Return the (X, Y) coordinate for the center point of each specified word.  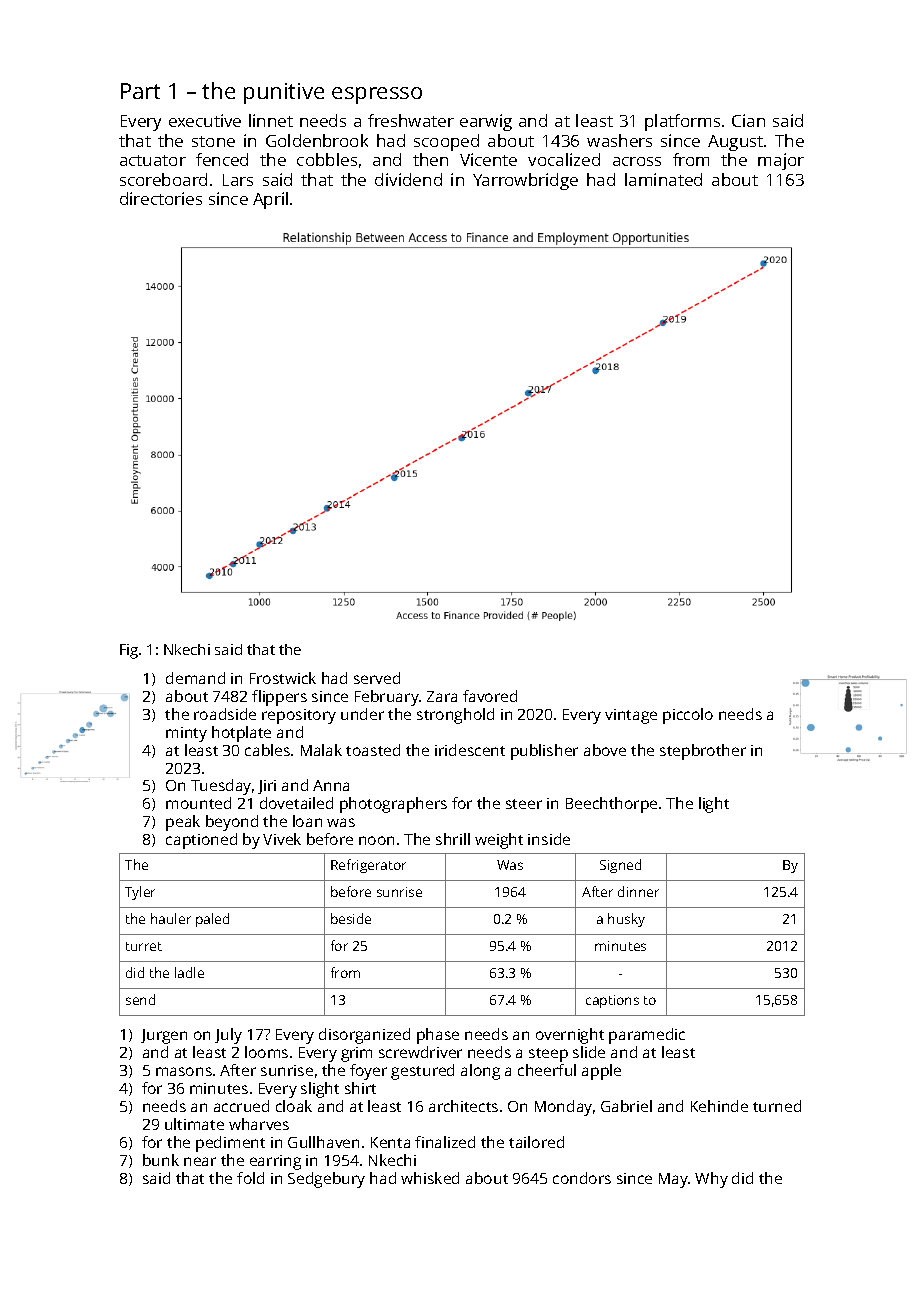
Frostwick (283, 678)
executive (205, 120)
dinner (638, 891)
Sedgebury (326, 1180)
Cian (748, 120)
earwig (486, 122)
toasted (373, 750)
